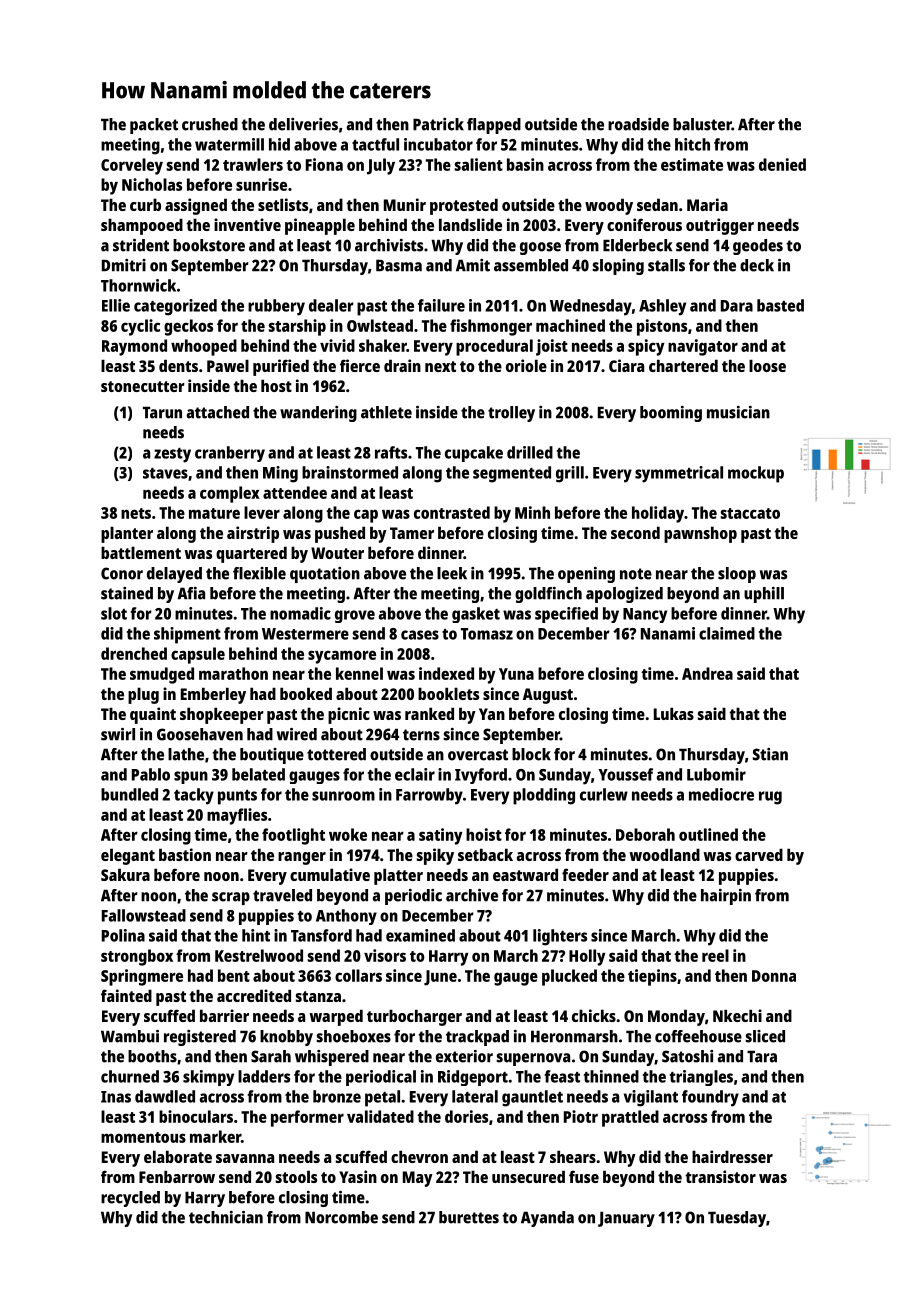 The width and height of the screenshot is (908, 1316). Describe the element at coordinates (547, 1219) in the screenshot. I see `Ayanda` at that location.
